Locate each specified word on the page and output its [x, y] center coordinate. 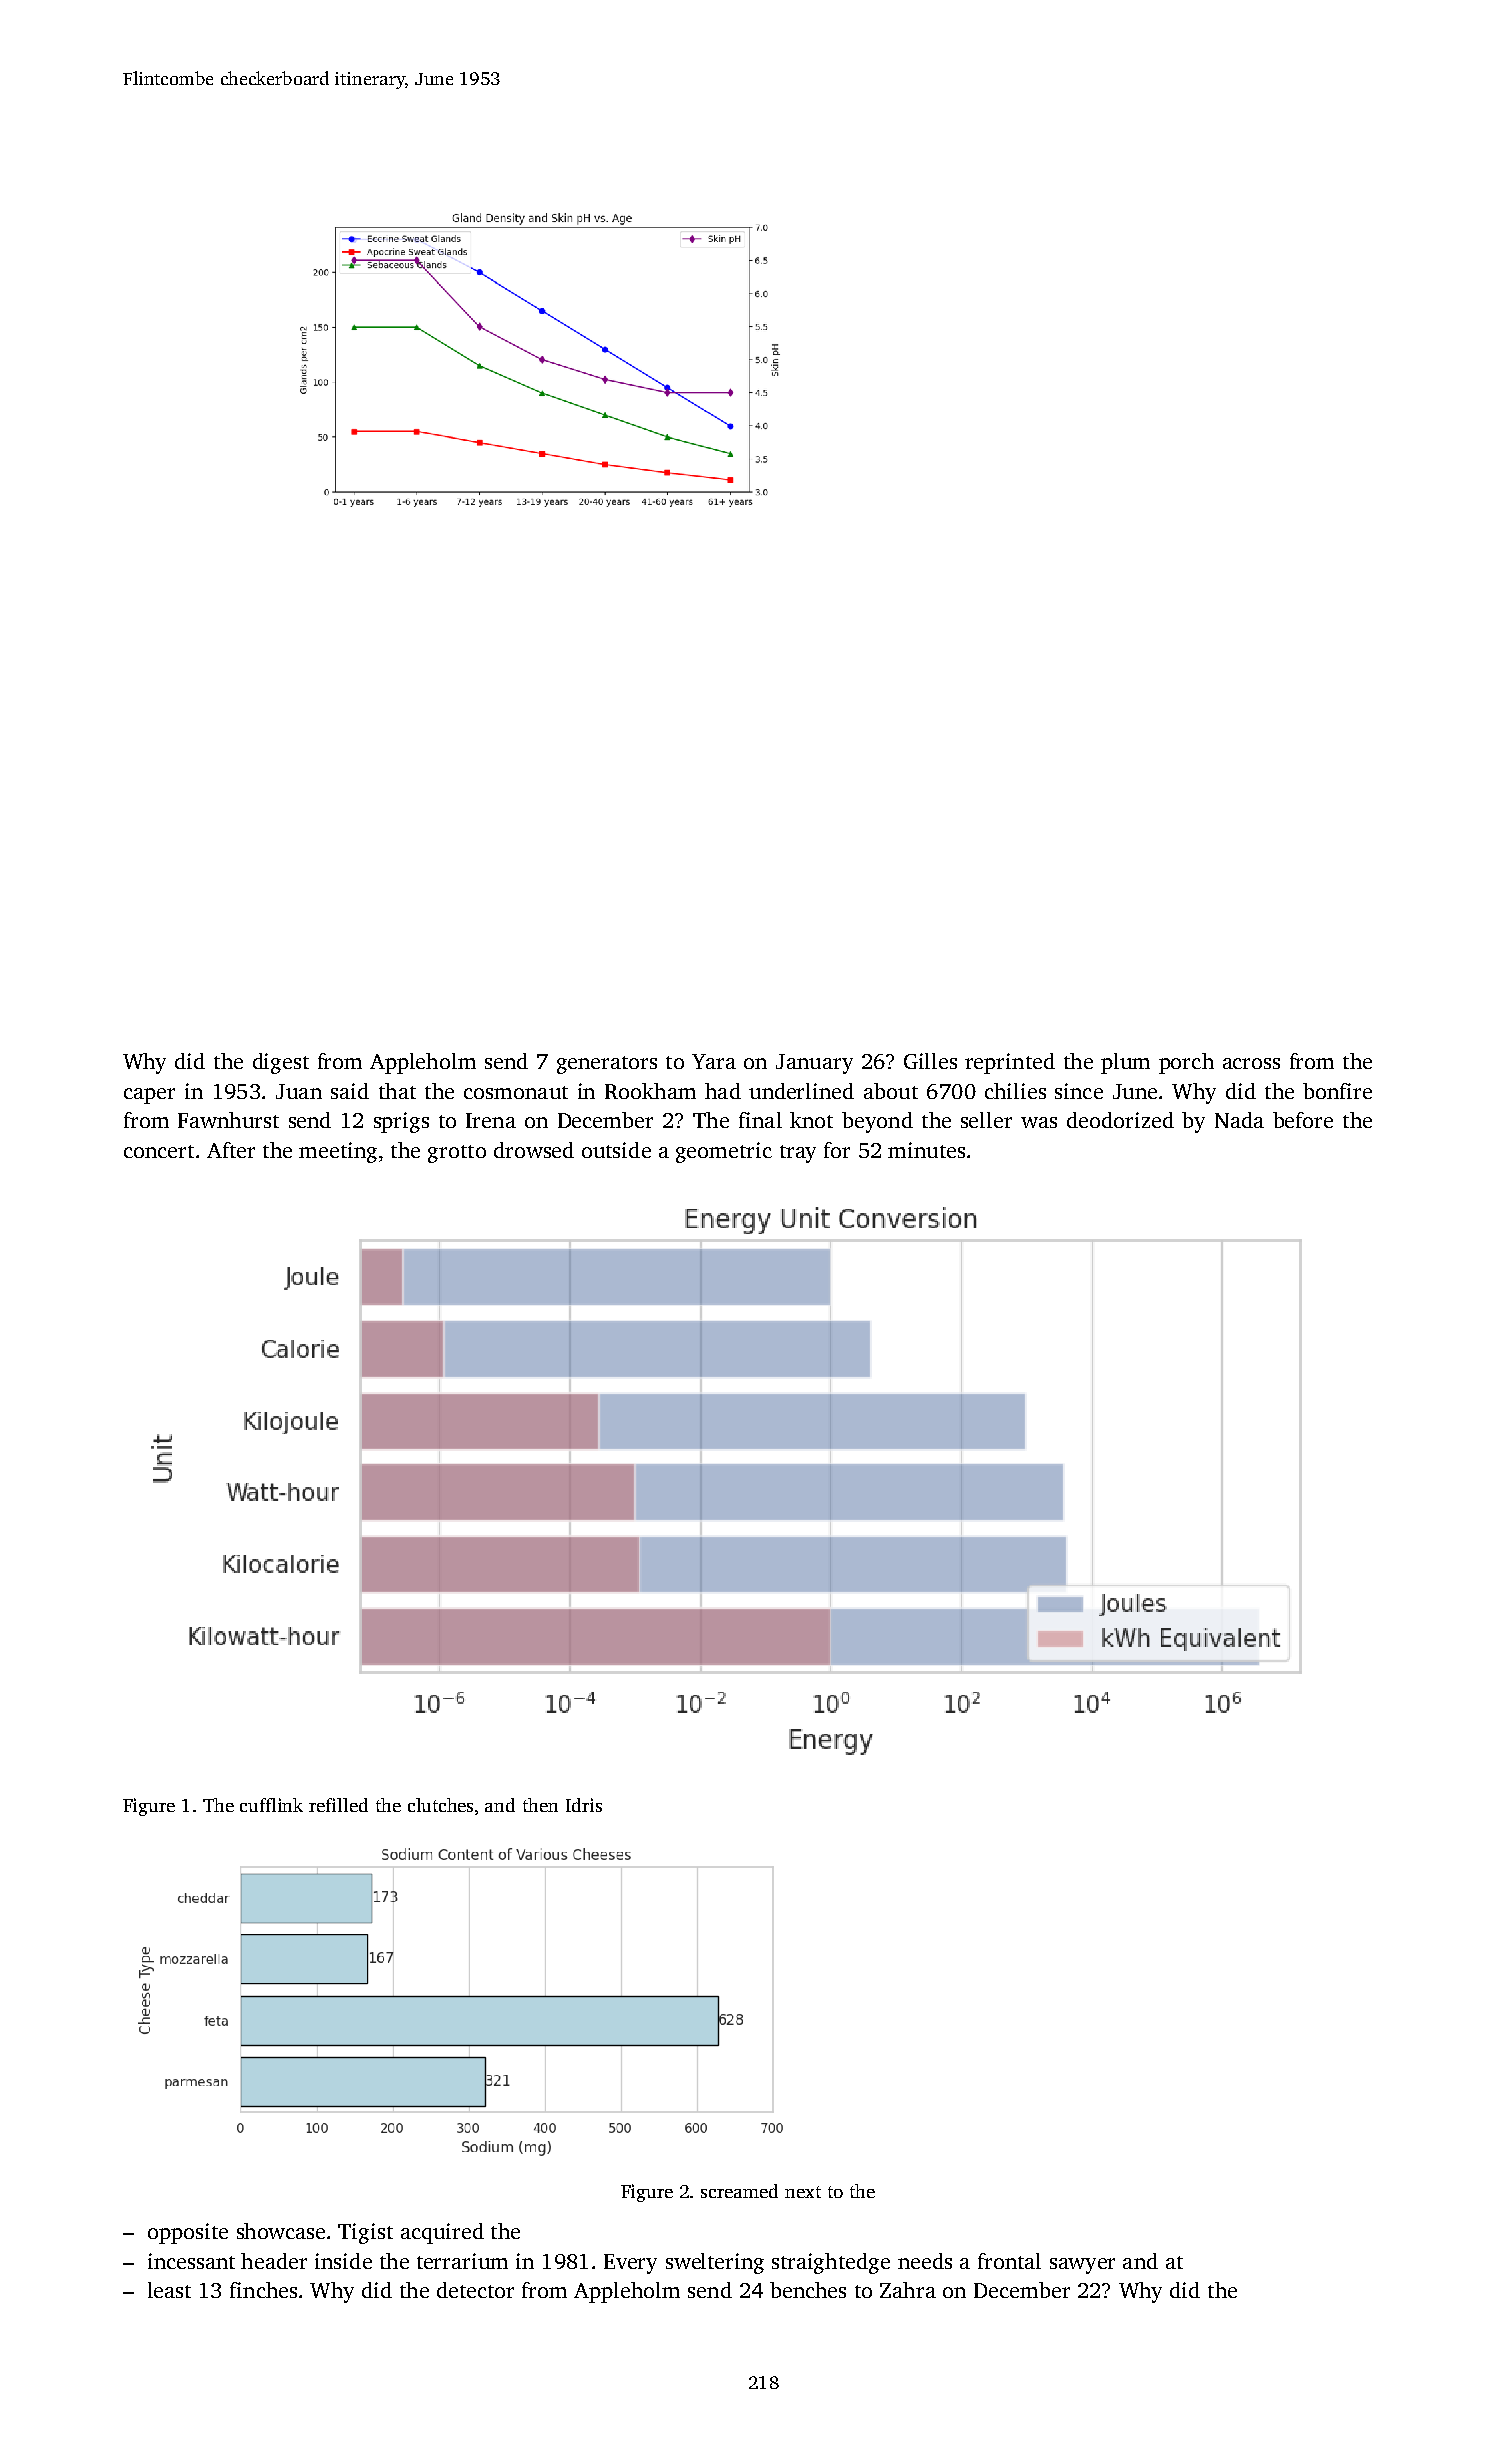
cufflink [271, 1805]
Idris [584, 1805]
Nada [1239, 1120]
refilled [338, 1805]
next [803, 2192]
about [891, 1091]
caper [149, 1096]
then [540, 1805]
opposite [188, 2233]
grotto [457, 1154]
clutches [440, 1805]
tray [798, 1154]
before [1303, 1120]
